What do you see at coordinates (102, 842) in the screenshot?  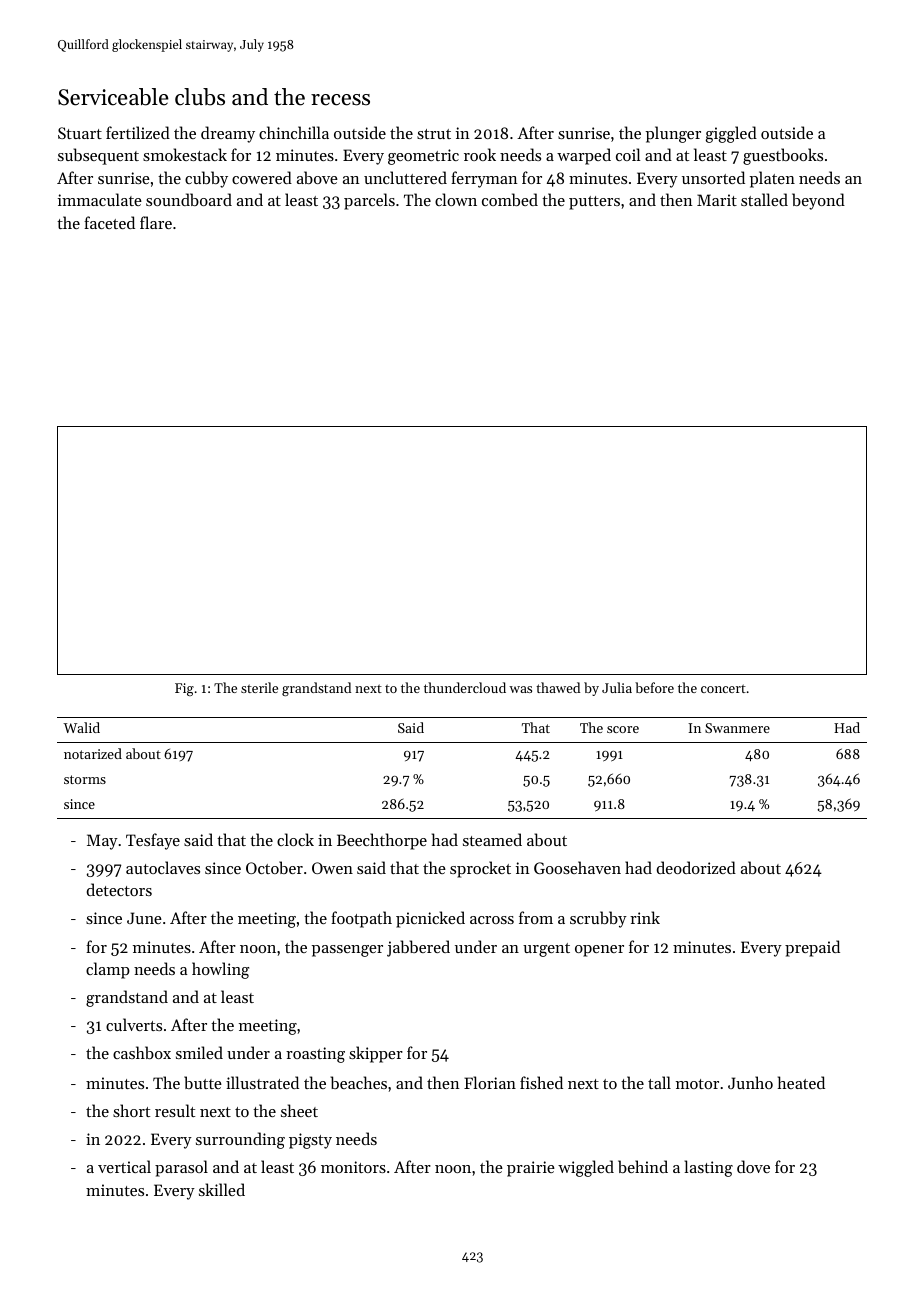 I see `May` at bounding box center [102, 842].
